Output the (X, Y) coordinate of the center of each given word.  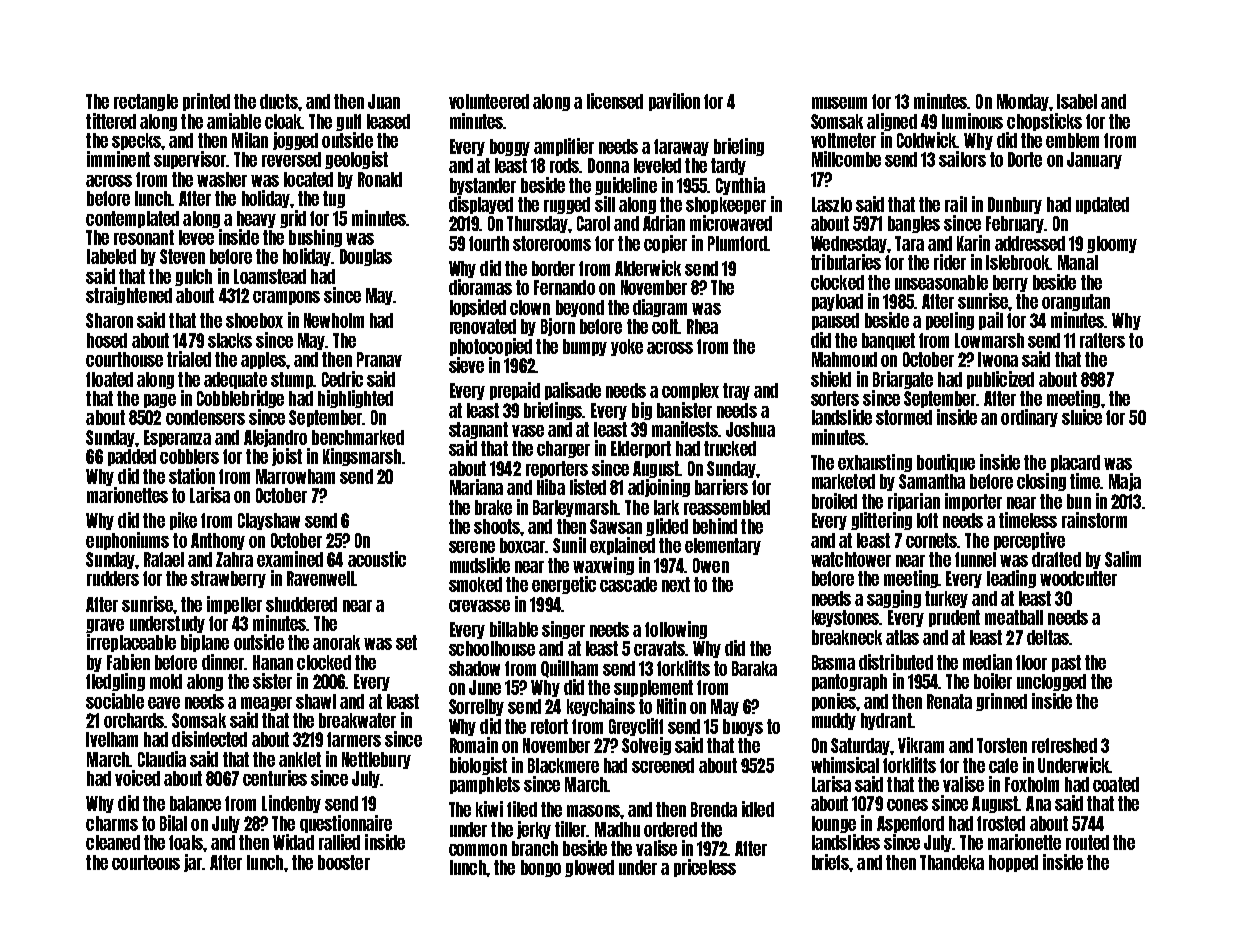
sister (272, 681)
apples (263, 360)
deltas (1048, 637)
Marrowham (295, 476)
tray (736, 391)
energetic (564, 585)
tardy (728, 166)
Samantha (932, 481)
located (308, 179)
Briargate (903, 380)
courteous (146, 862)
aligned (892, 122)
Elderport (641, 449)
